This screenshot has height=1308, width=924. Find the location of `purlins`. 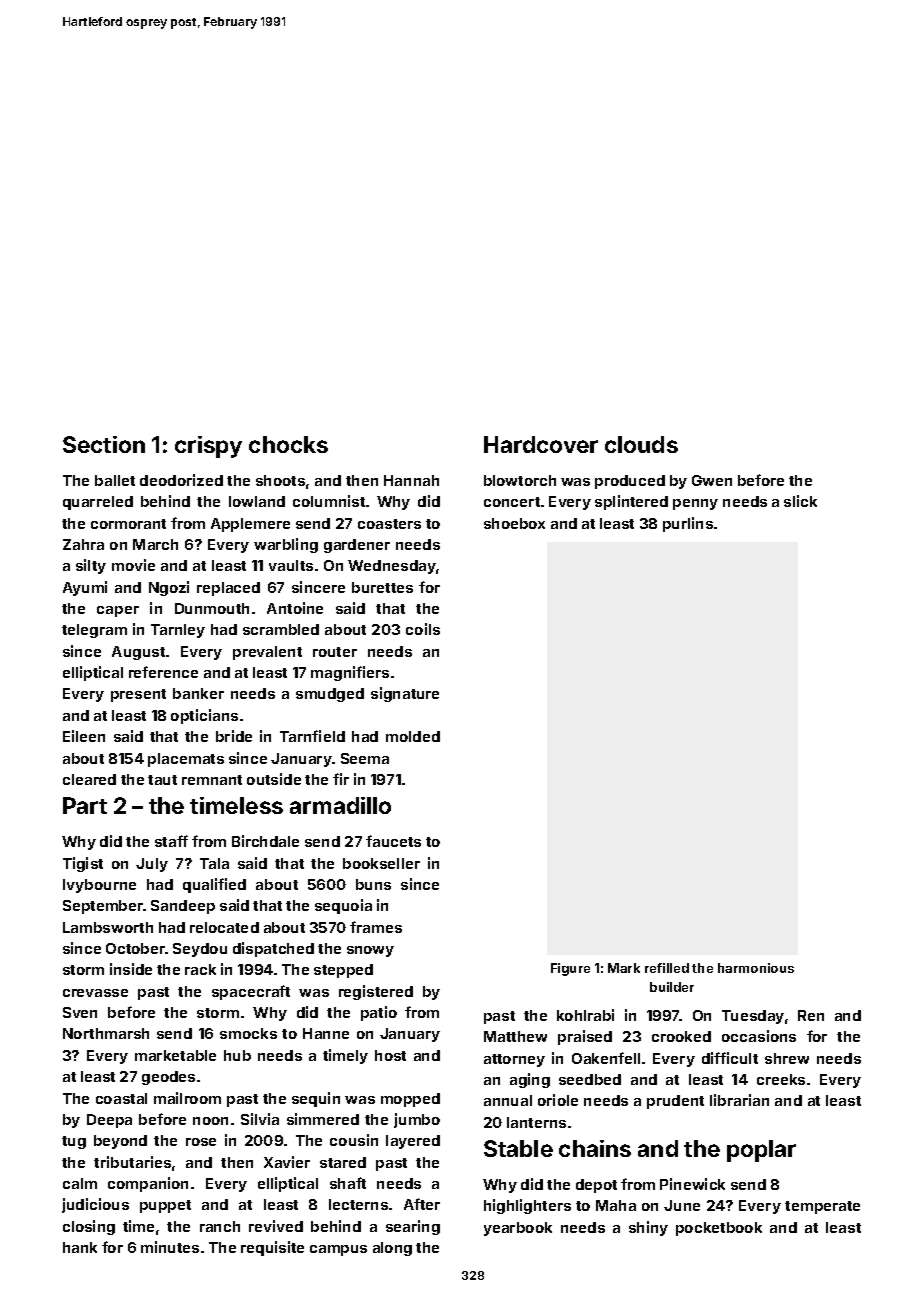

purlins is located at coordinates (688, 524).
